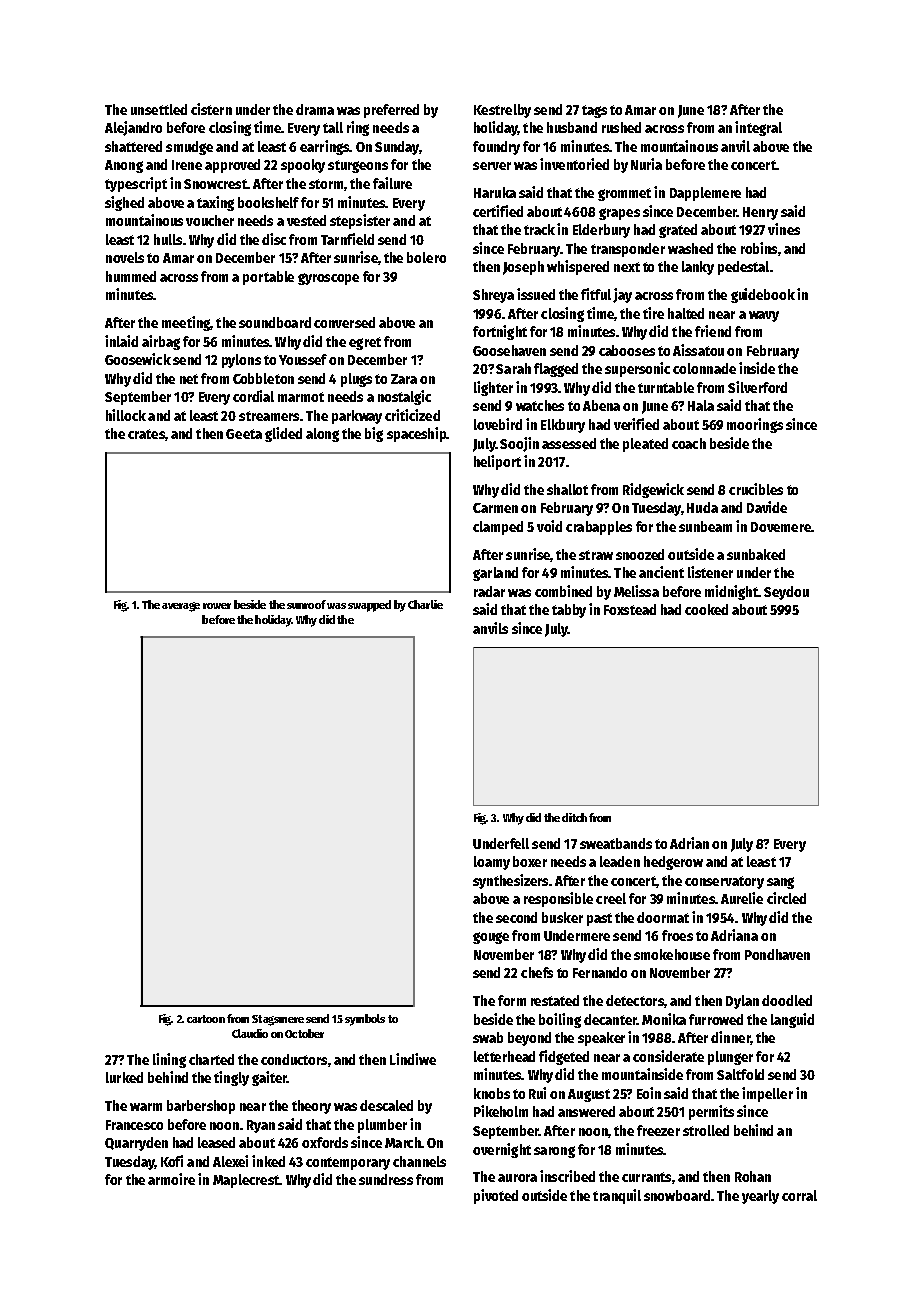 The width and height of the screenshot is (924, 1308). I want to click on Charlie, so click(425, 604).
